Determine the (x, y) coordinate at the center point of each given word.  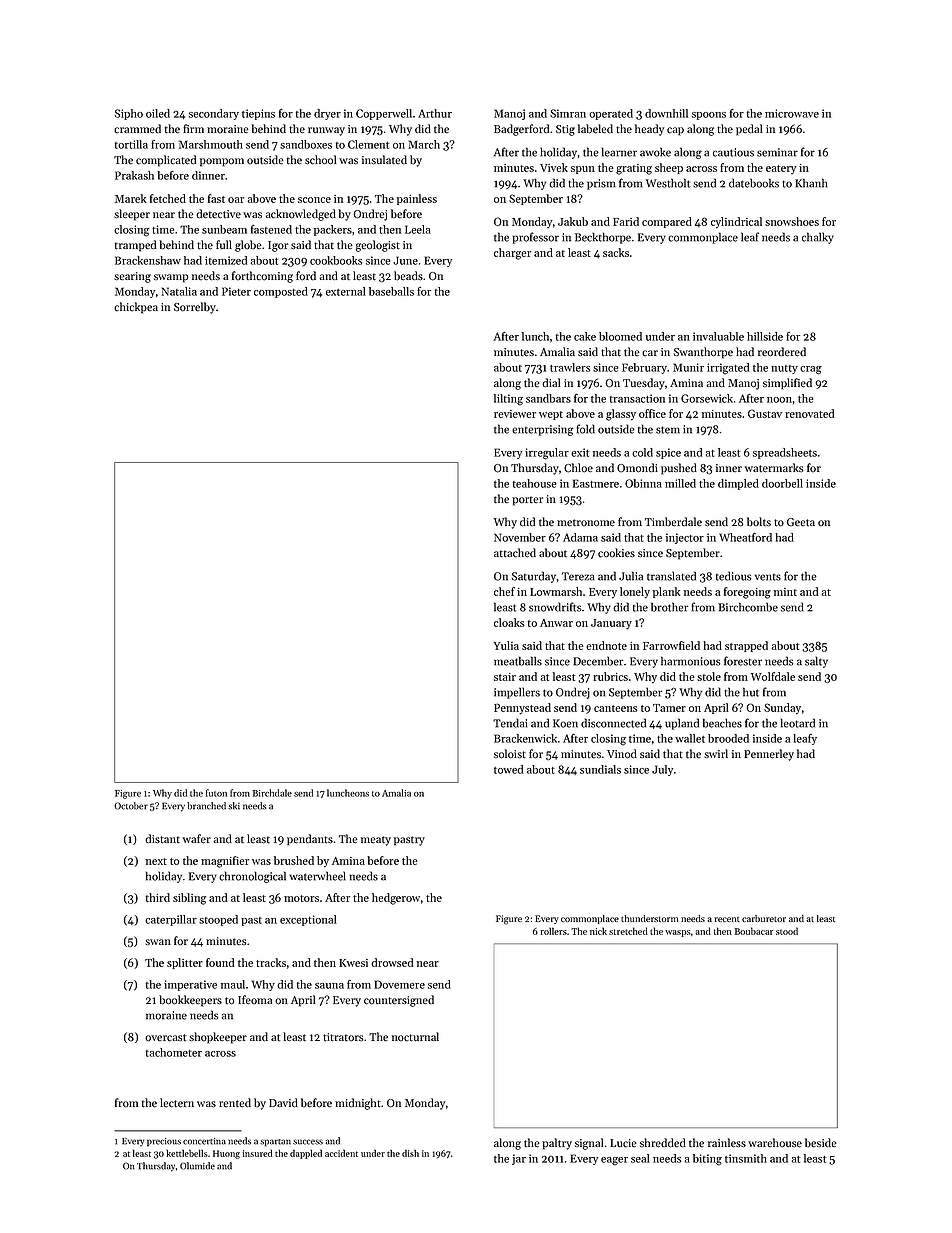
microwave (792, 113)
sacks (616, 252)
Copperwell (384, 114)
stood (787, 931)
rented (235, 1103)
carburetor (764, 918)
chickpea (136, 308)
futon (216, 793)
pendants (310, 840)
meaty (376, 841)
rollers (553, 931)
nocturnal (415, 1037)
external (346, 291)
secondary (214, 114)
